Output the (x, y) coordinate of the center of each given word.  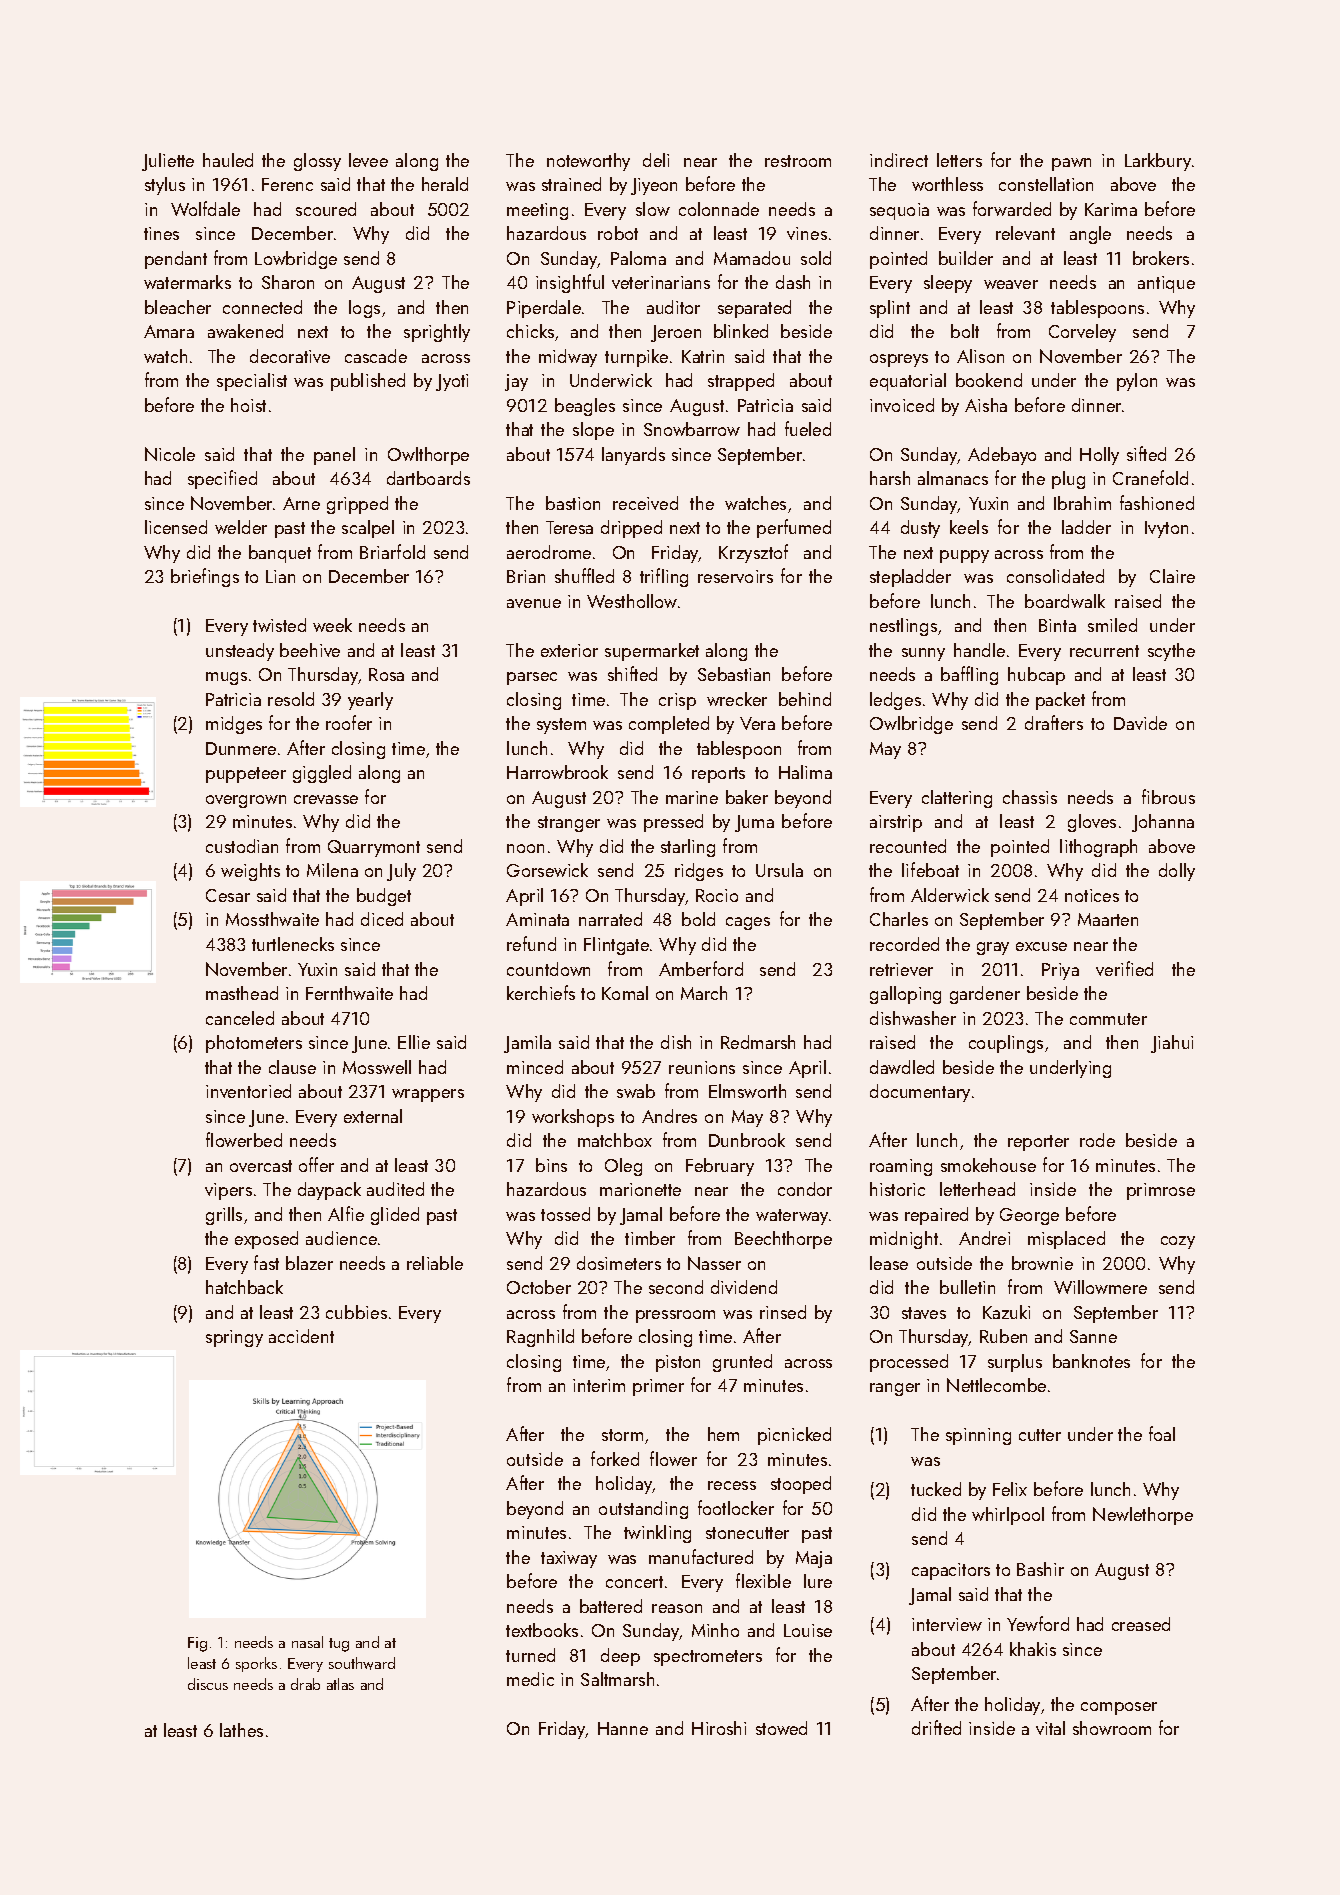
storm (622, 1435)
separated (754, 309)
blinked (741, 331)
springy (234, 1338)
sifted (1146, 453)
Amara (169, 331)
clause (292, 1067)
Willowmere (1100, 1287)
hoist (248, 405)
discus (208, 1684)
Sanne (1093, 1336)
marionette (640, 1189)
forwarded (1012, 208)
